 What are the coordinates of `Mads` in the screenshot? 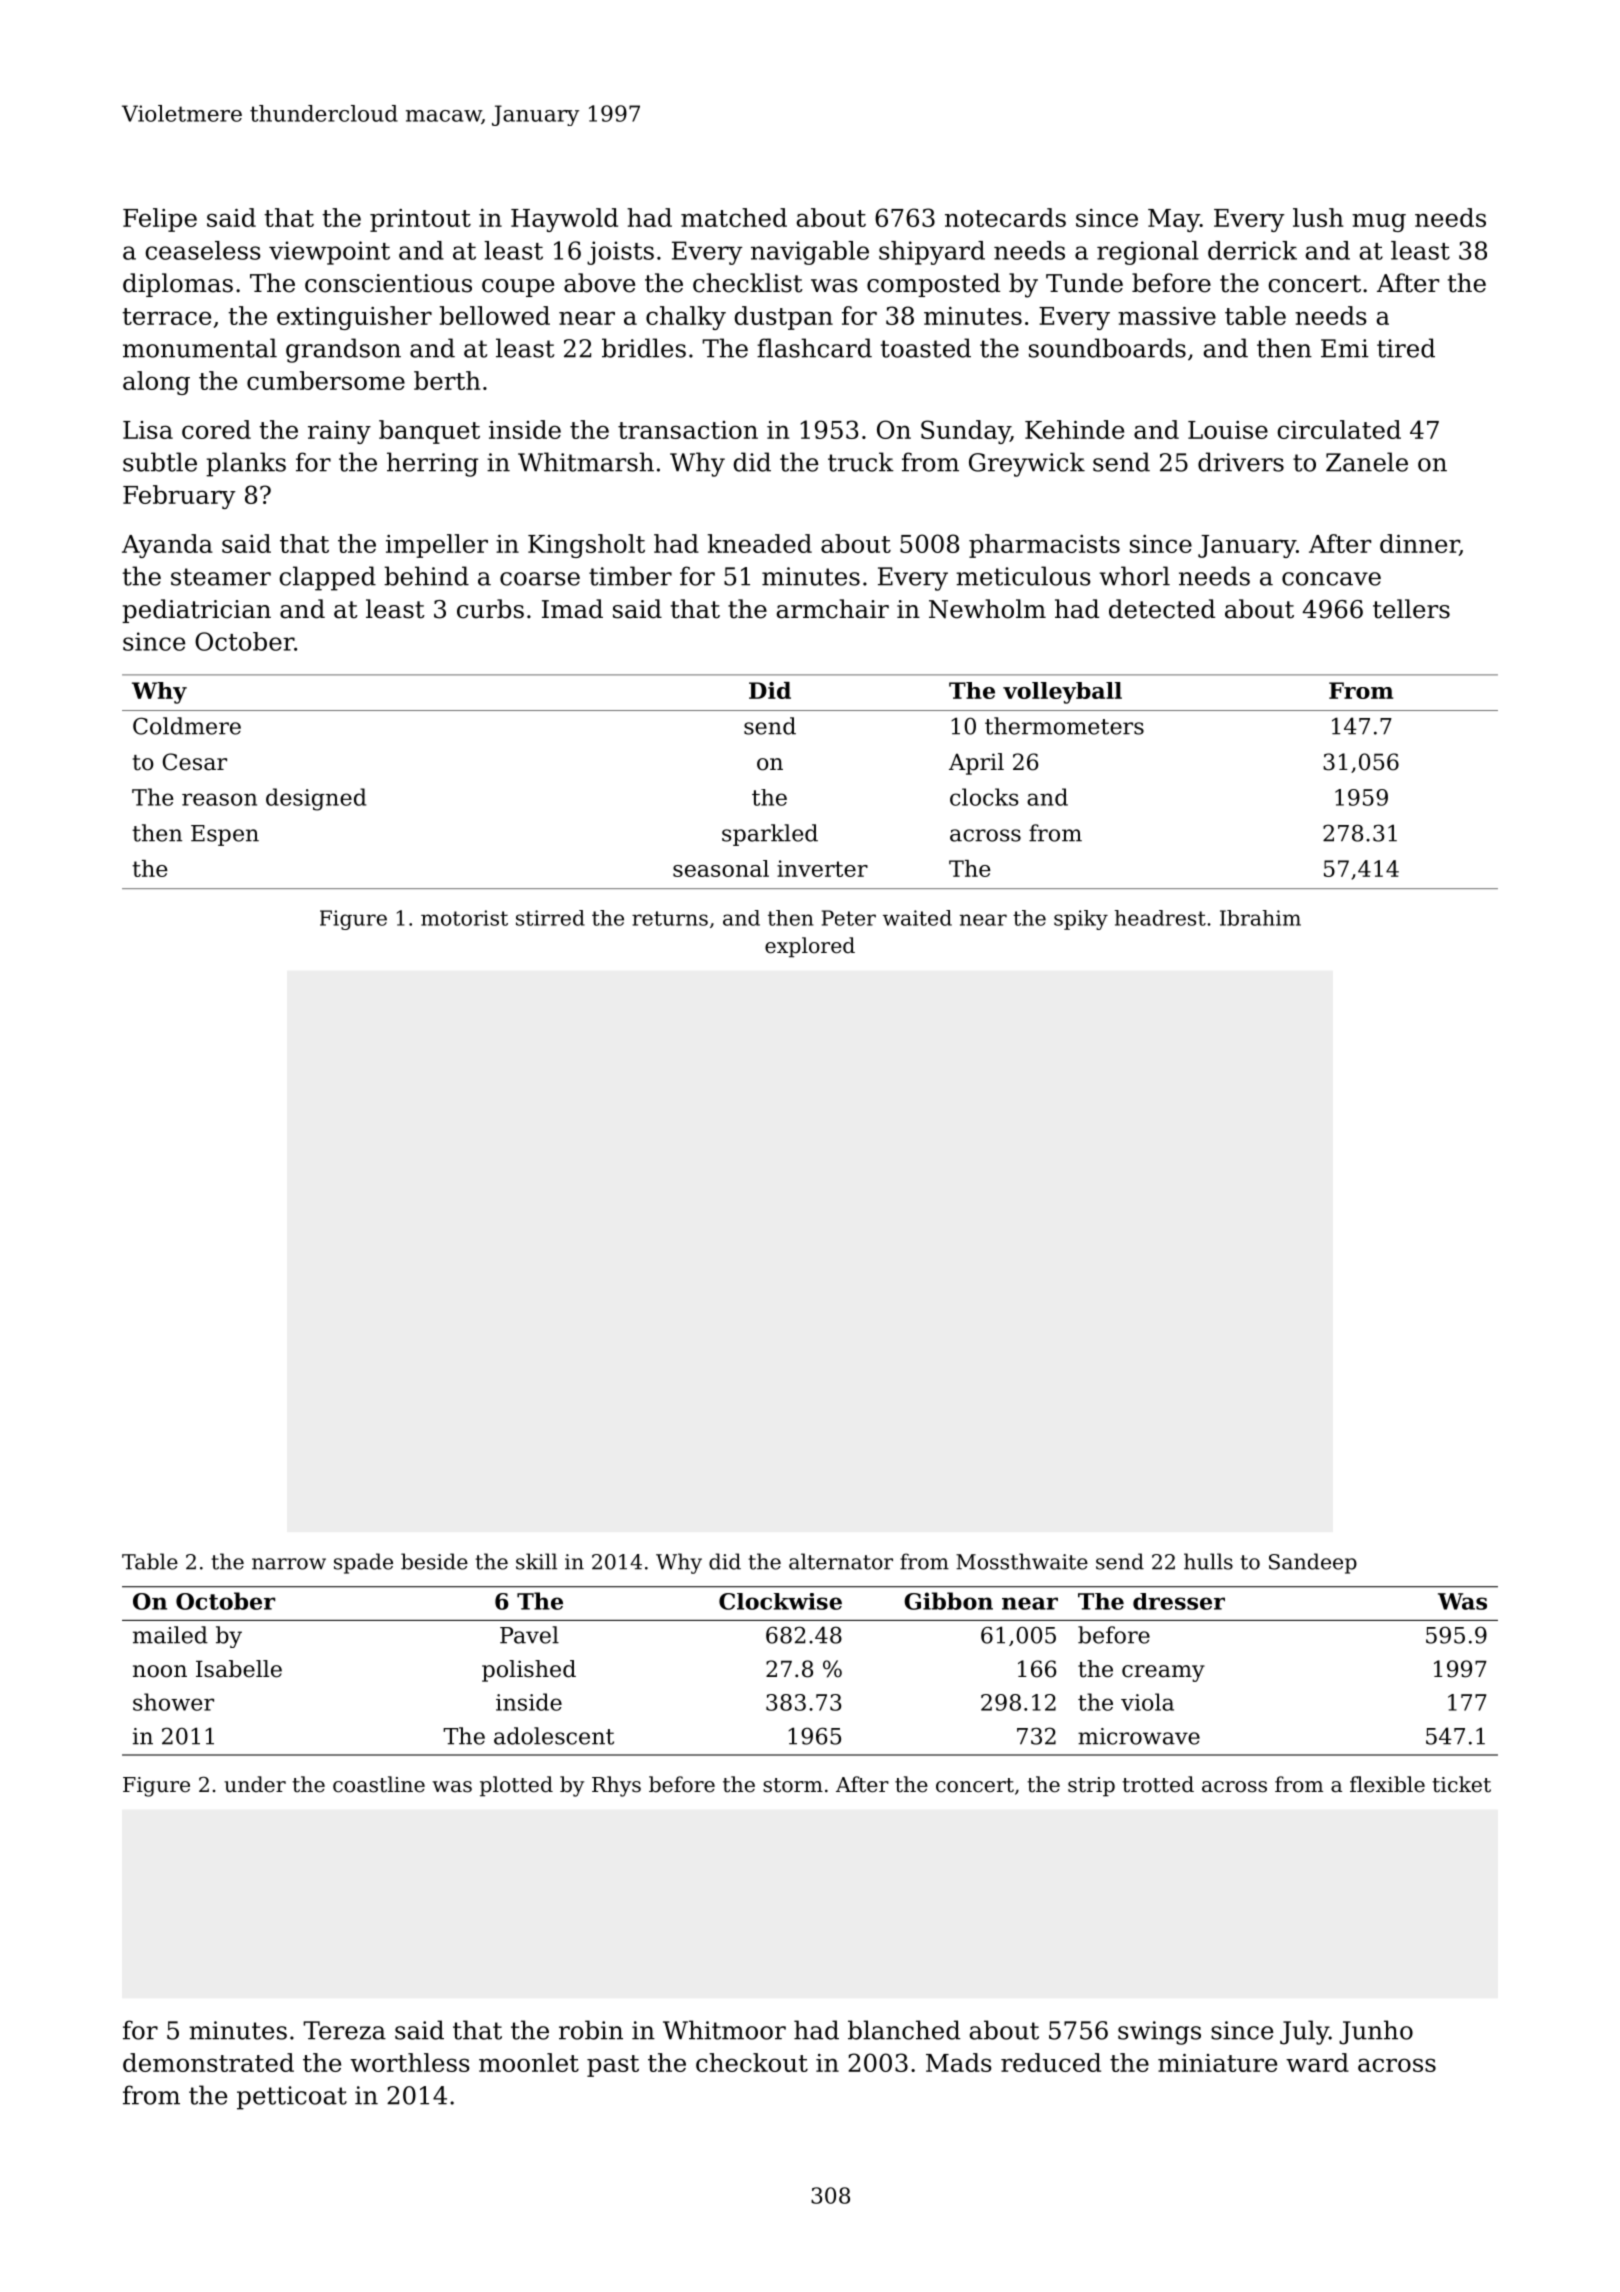 It's located at (959, 2062).
